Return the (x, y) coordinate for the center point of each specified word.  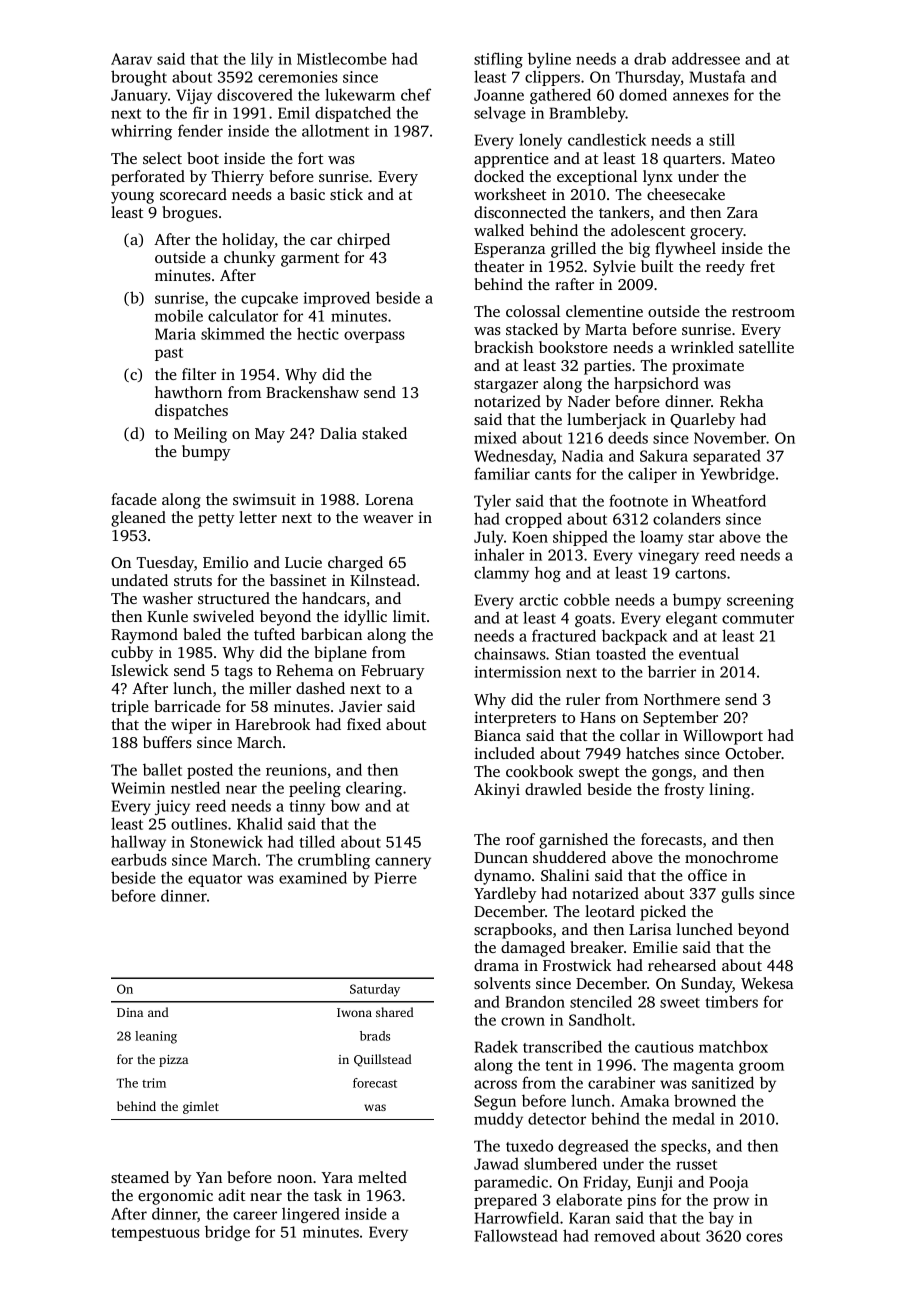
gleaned (138, 519)
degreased (593, 1147)
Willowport (723, 737)
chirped (363, 241)
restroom (763, 312)
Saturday (375, 990)
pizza (173, 1061)
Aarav (131, 59)
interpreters (515, 719)
